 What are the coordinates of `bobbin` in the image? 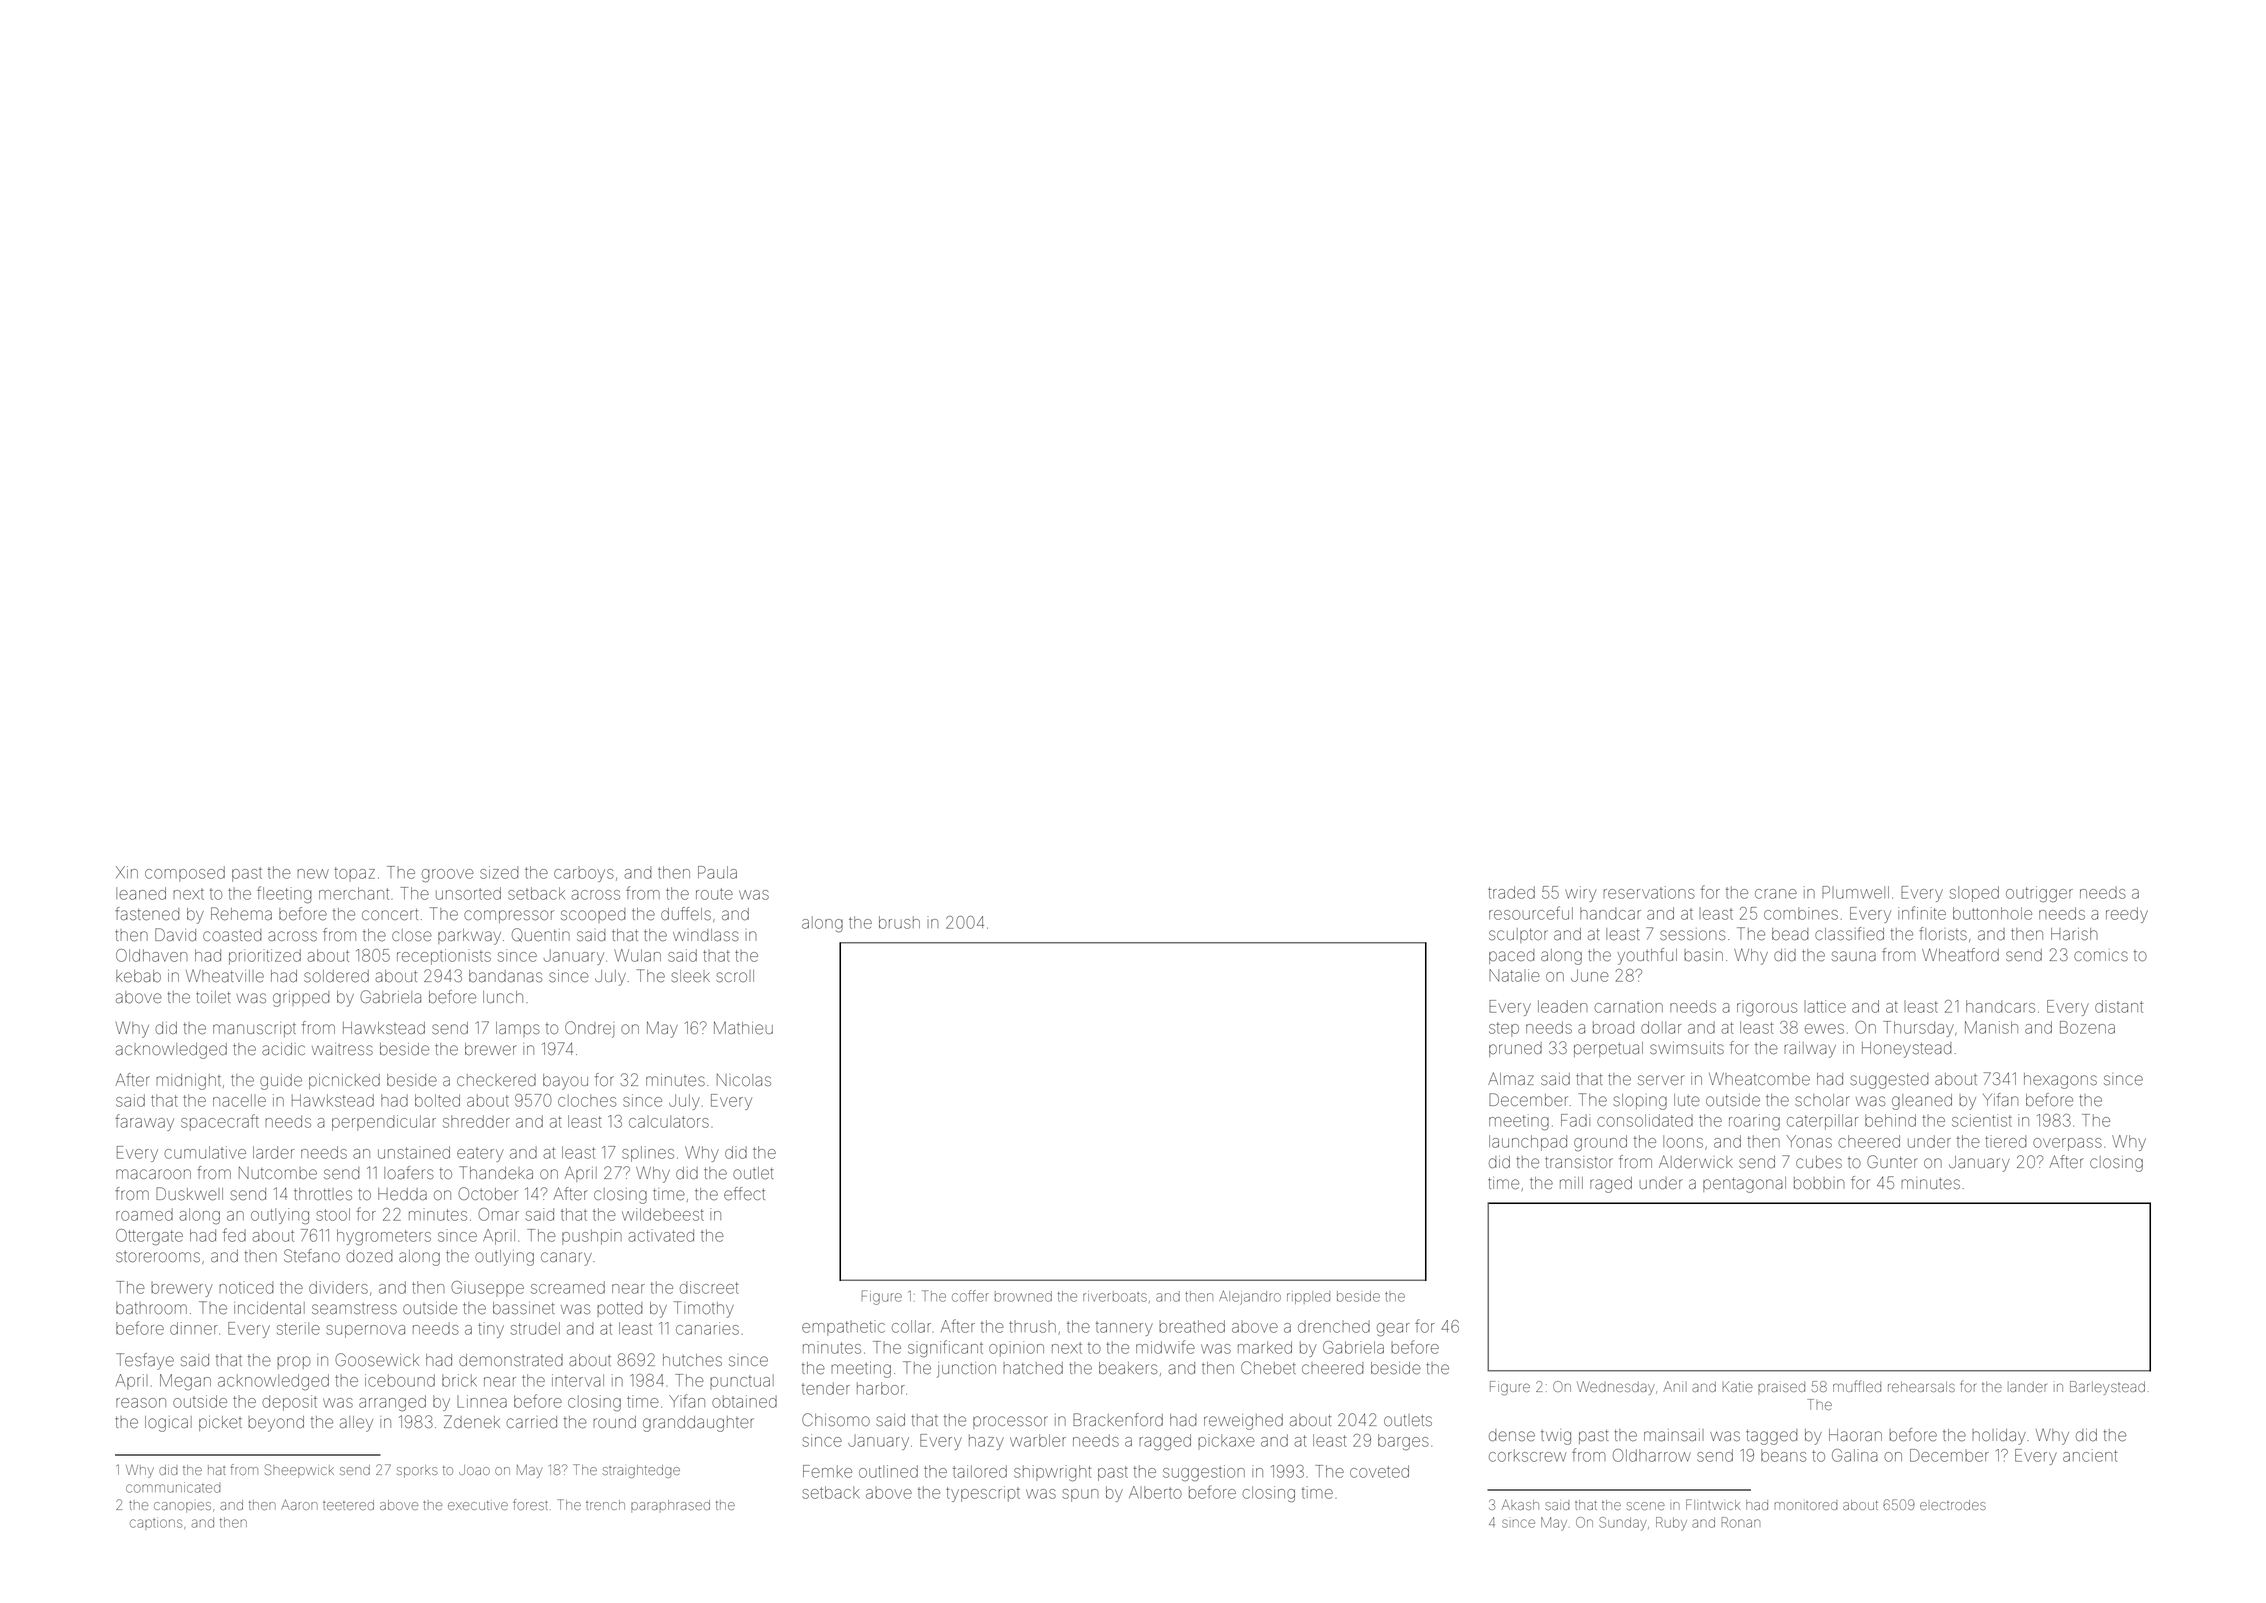 It's located at (1819, 1183).
